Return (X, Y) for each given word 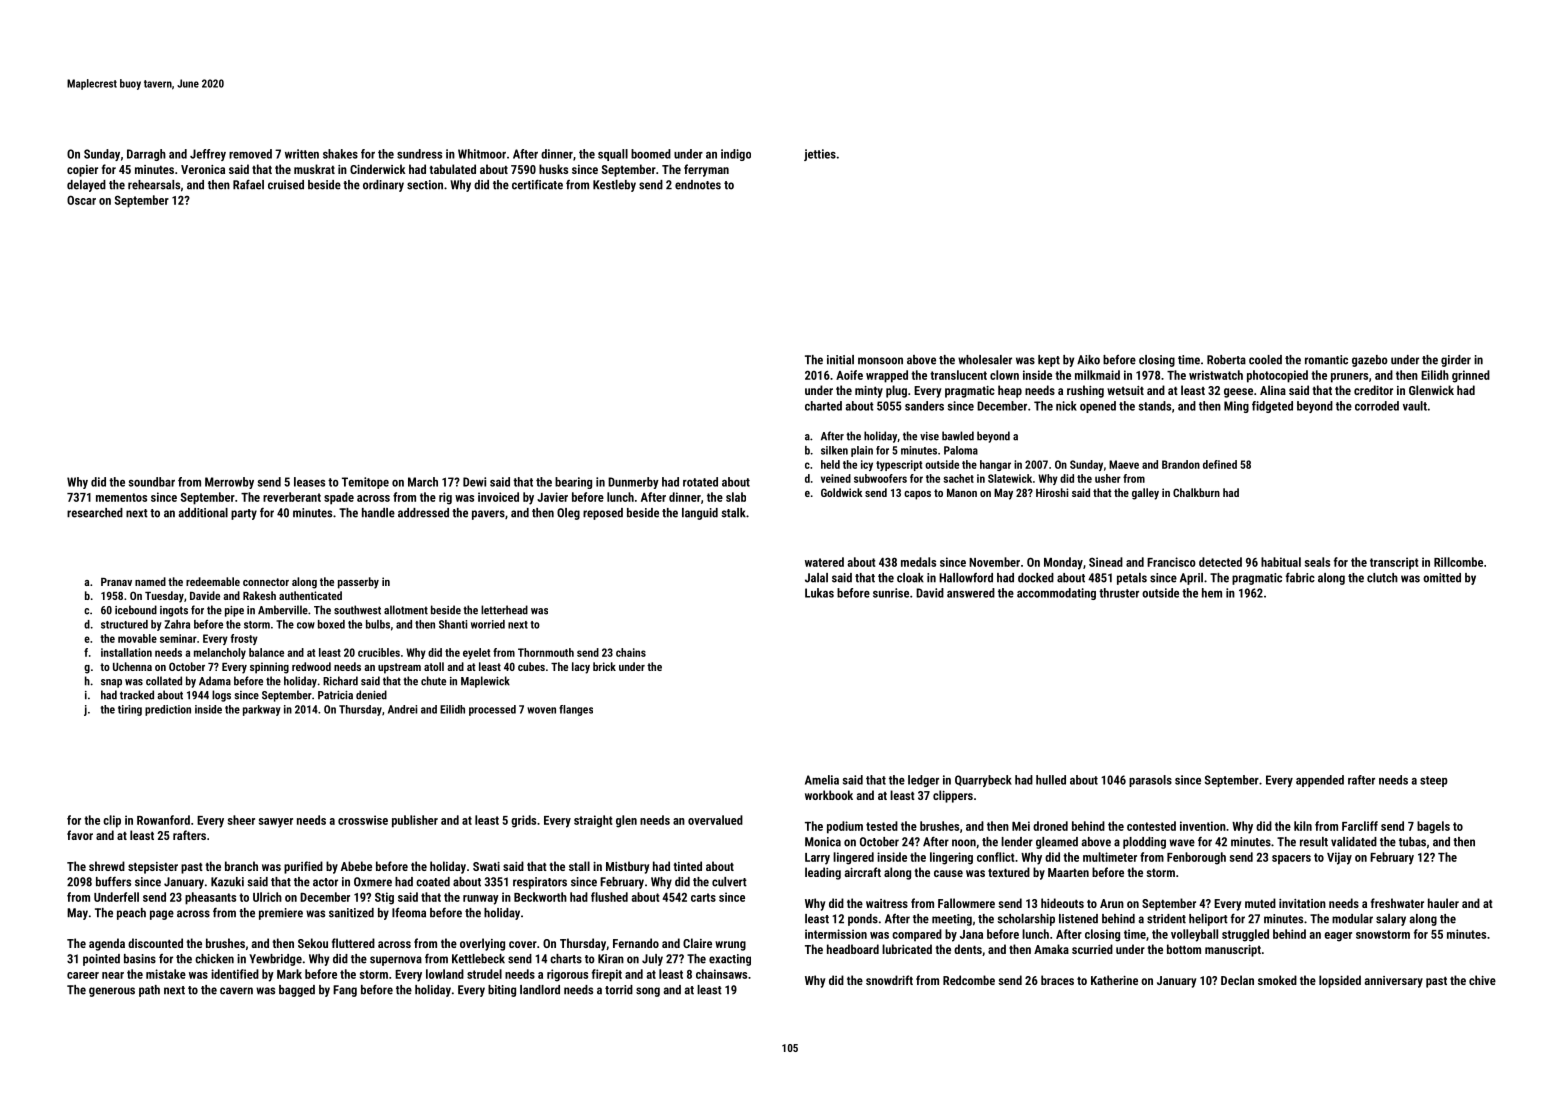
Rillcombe (1458, 562)
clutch (1382, 578)
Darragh (146, 155)
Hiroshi (1052, 492)
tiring (130, 710)
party (244, 514)
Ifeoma (409, 912)
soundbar (152, 482)
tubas (1412, 842)
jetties (820, 155)
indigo (736, 155)
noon (964, 843)
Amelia (822, 780)
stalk (733, 513)
